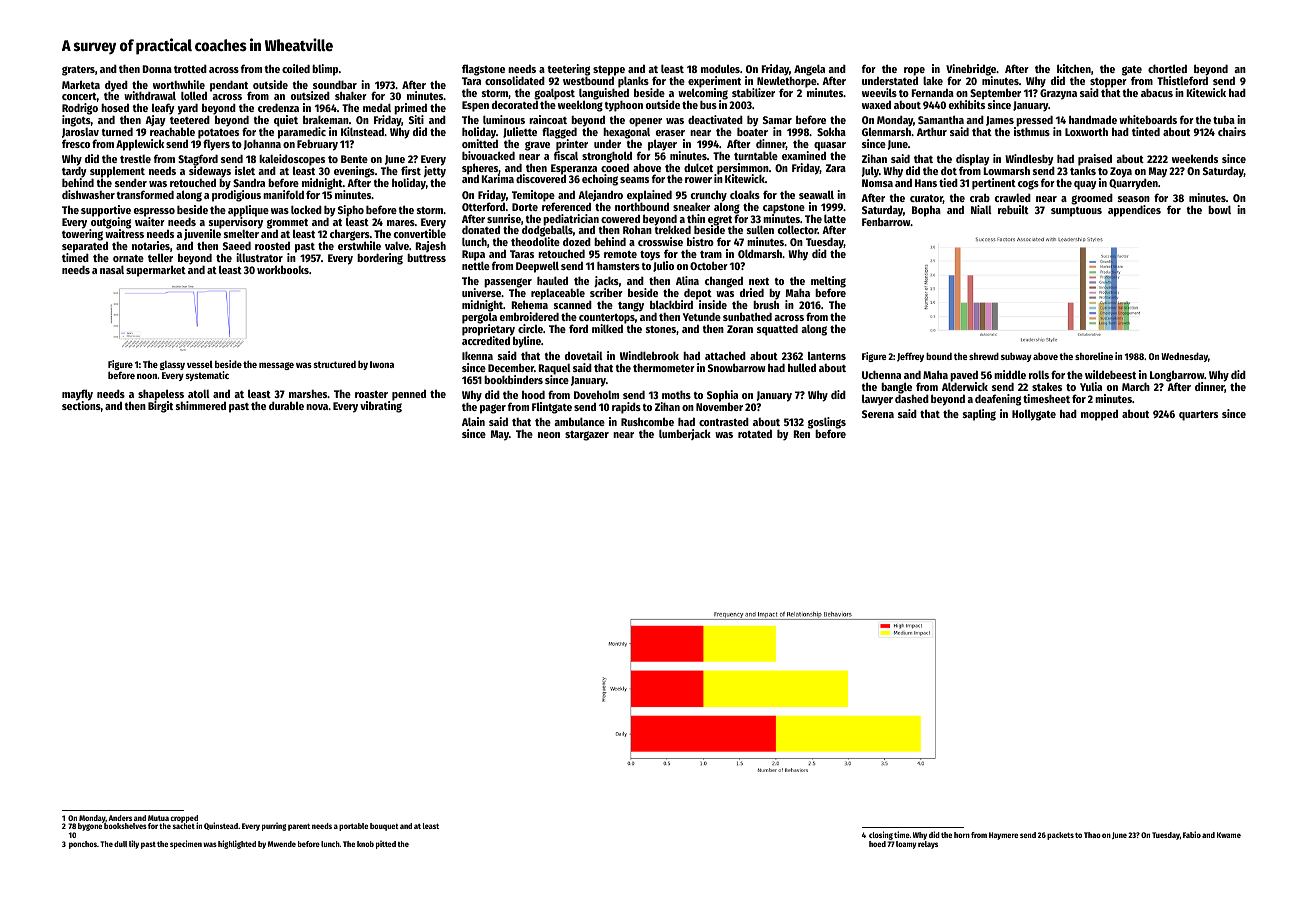 The width and height of the image is (1308, 924). Describe the element at coordinates (384, 827) in the image. I see `bouquet` at that location.
